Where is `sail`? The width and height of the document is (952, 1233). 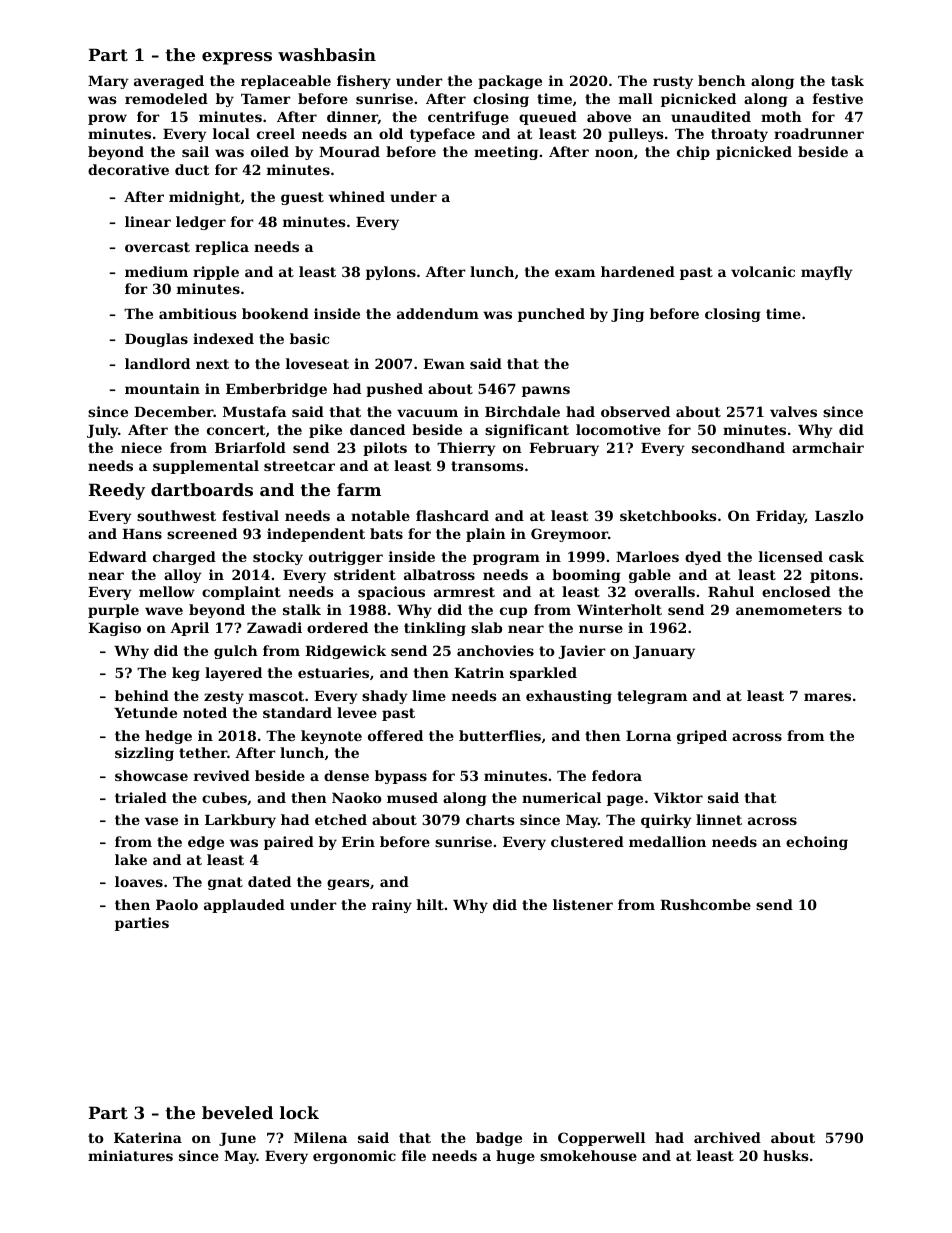 sail is located at coordinates (195, 151).
